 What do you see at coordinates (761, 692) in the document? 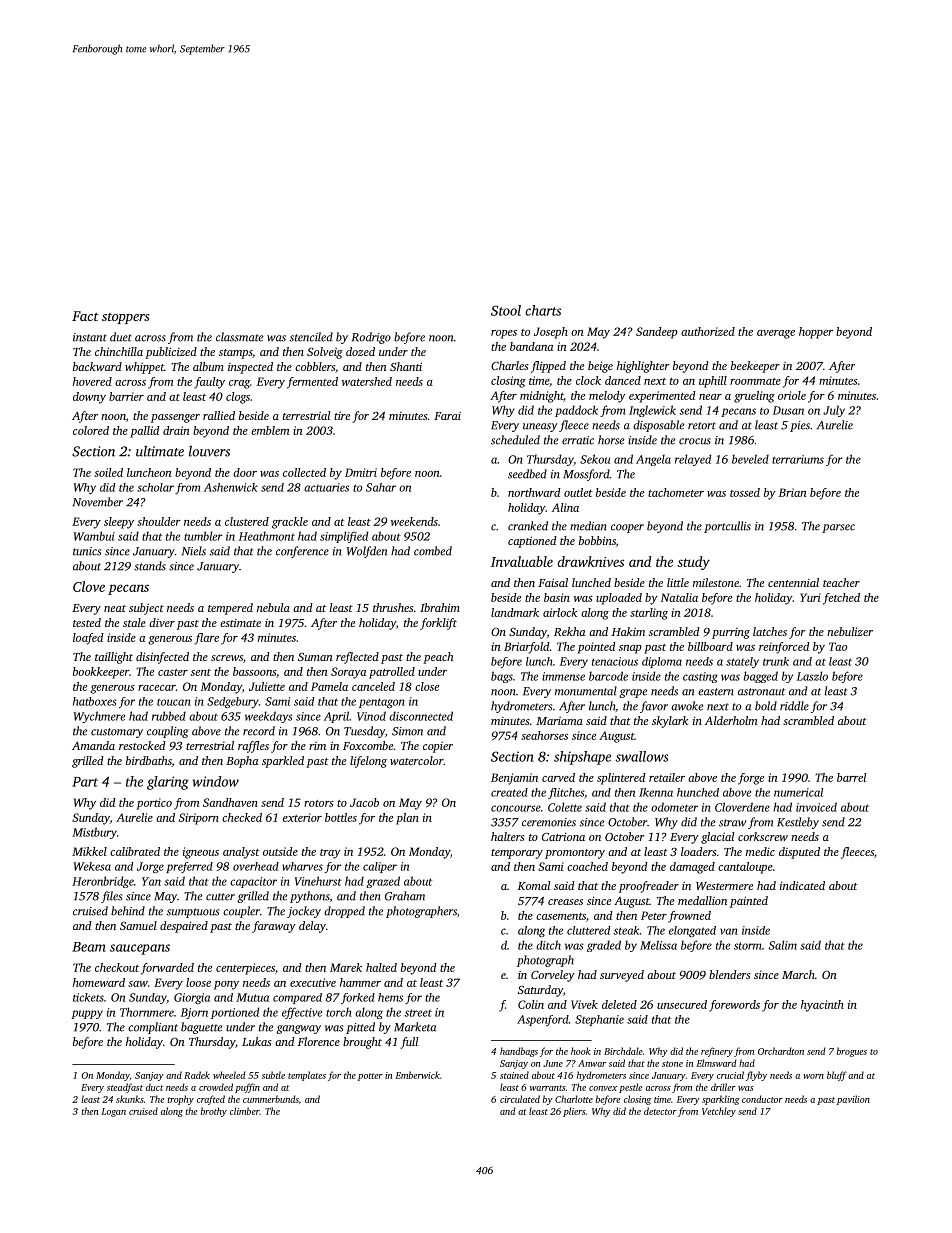
I see `astronaut` at bounding box center [761, 692].
